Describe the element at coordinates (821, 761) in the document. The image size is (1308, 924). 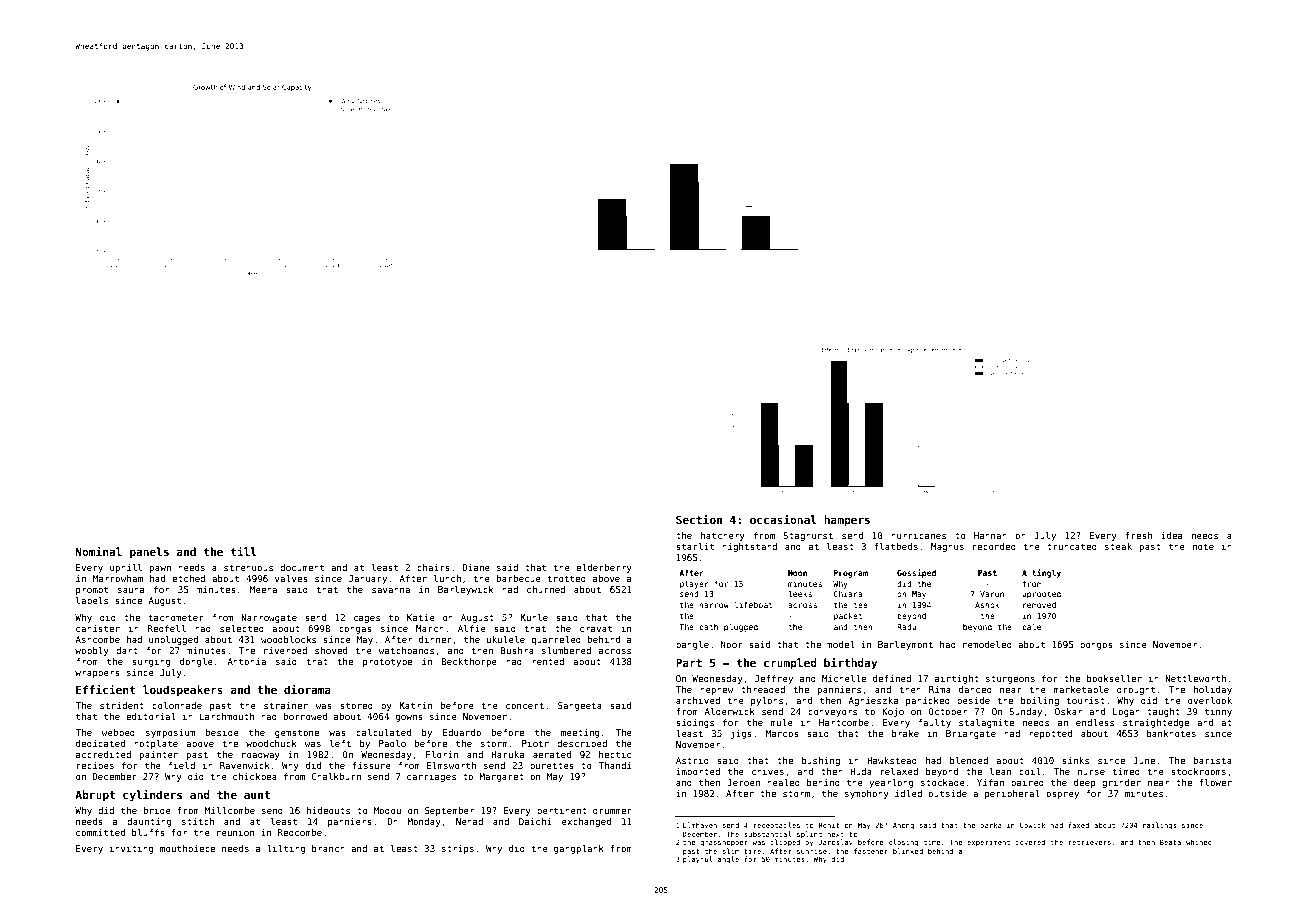
I see `bushing` at that location.
